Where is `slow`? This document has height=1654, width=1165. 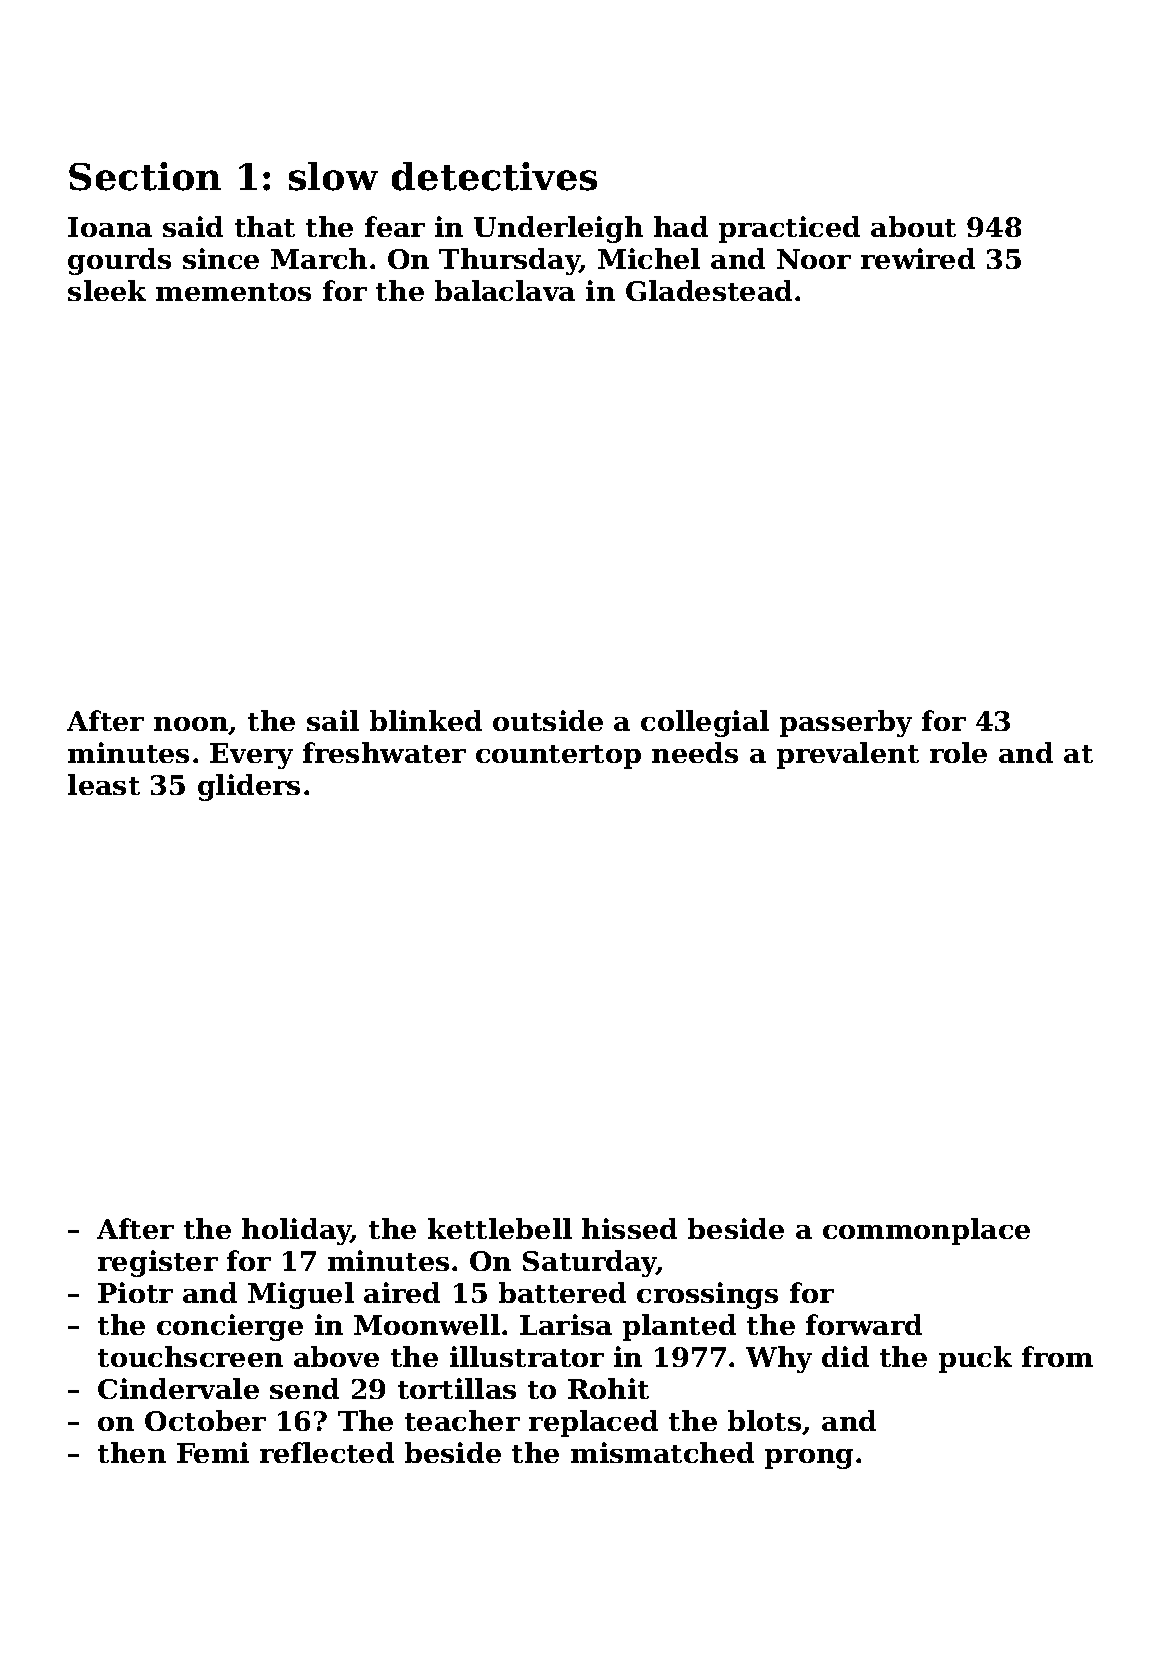
slow is located at coordinates (333, 176).
